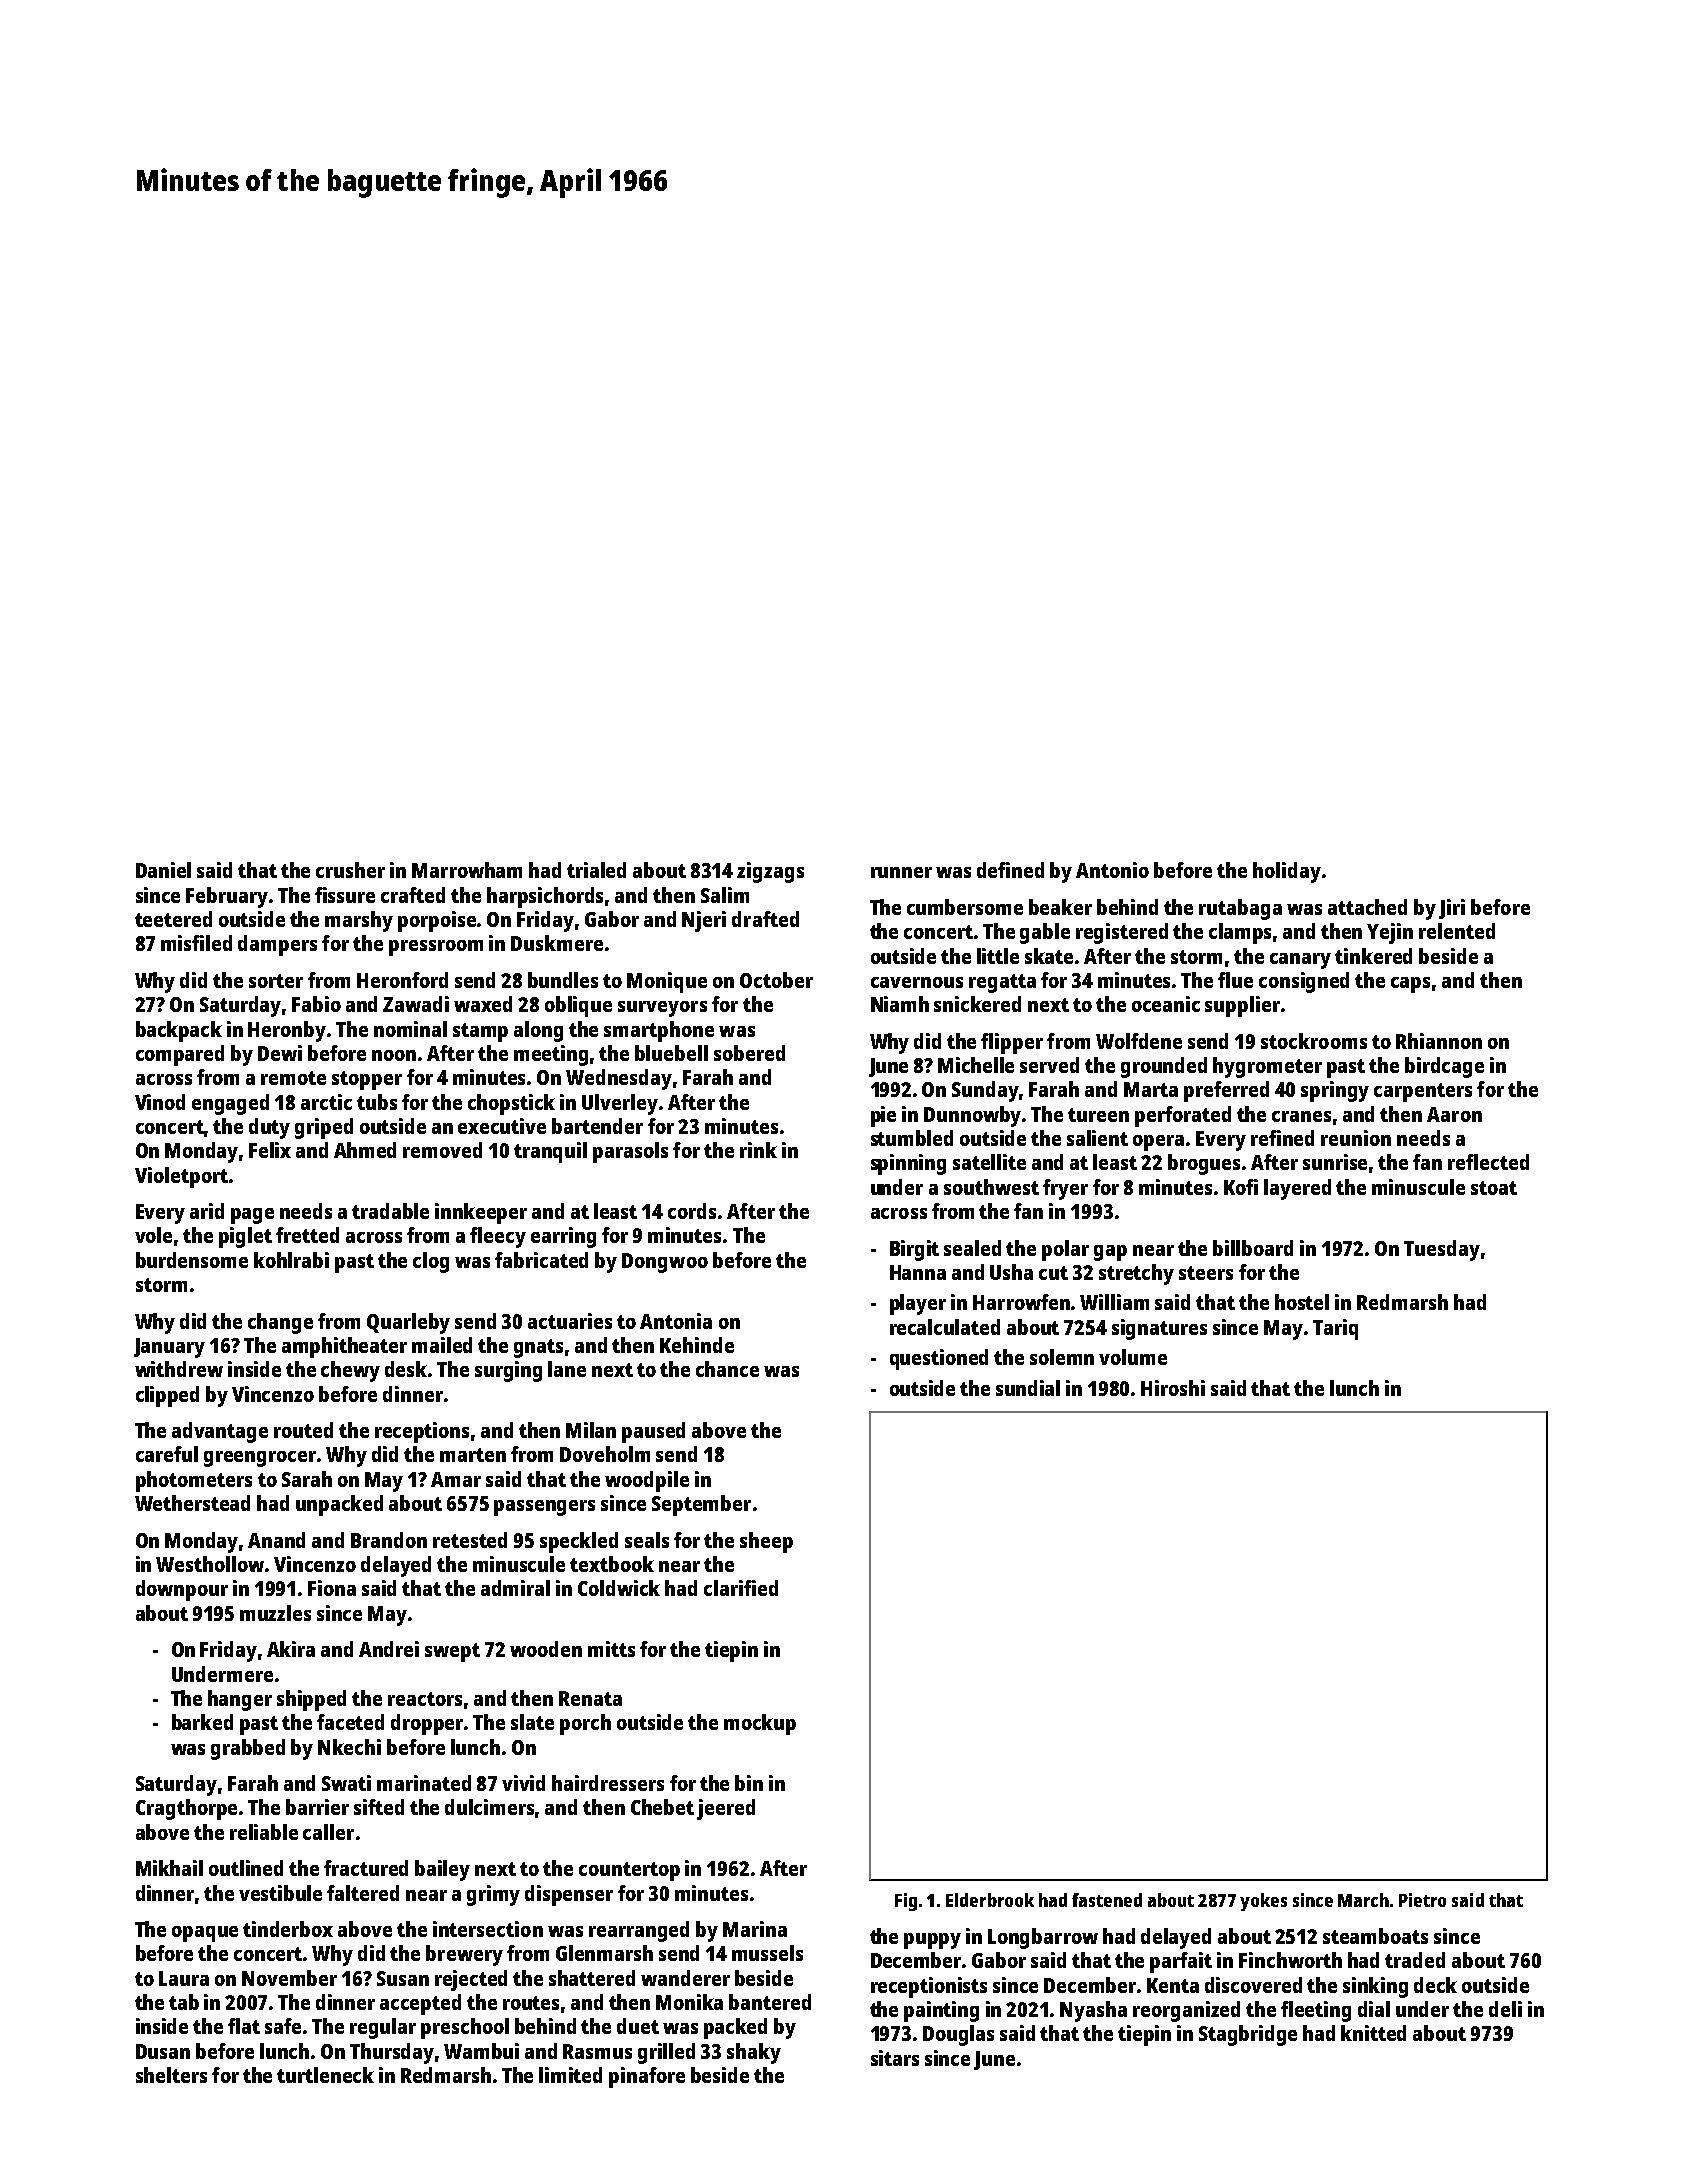 Image resolution: width=1683 pixels, height=2178 pixels. Describe the element at coordinates (182, 1590) in the screenshot. I see `downpour` at that location.
